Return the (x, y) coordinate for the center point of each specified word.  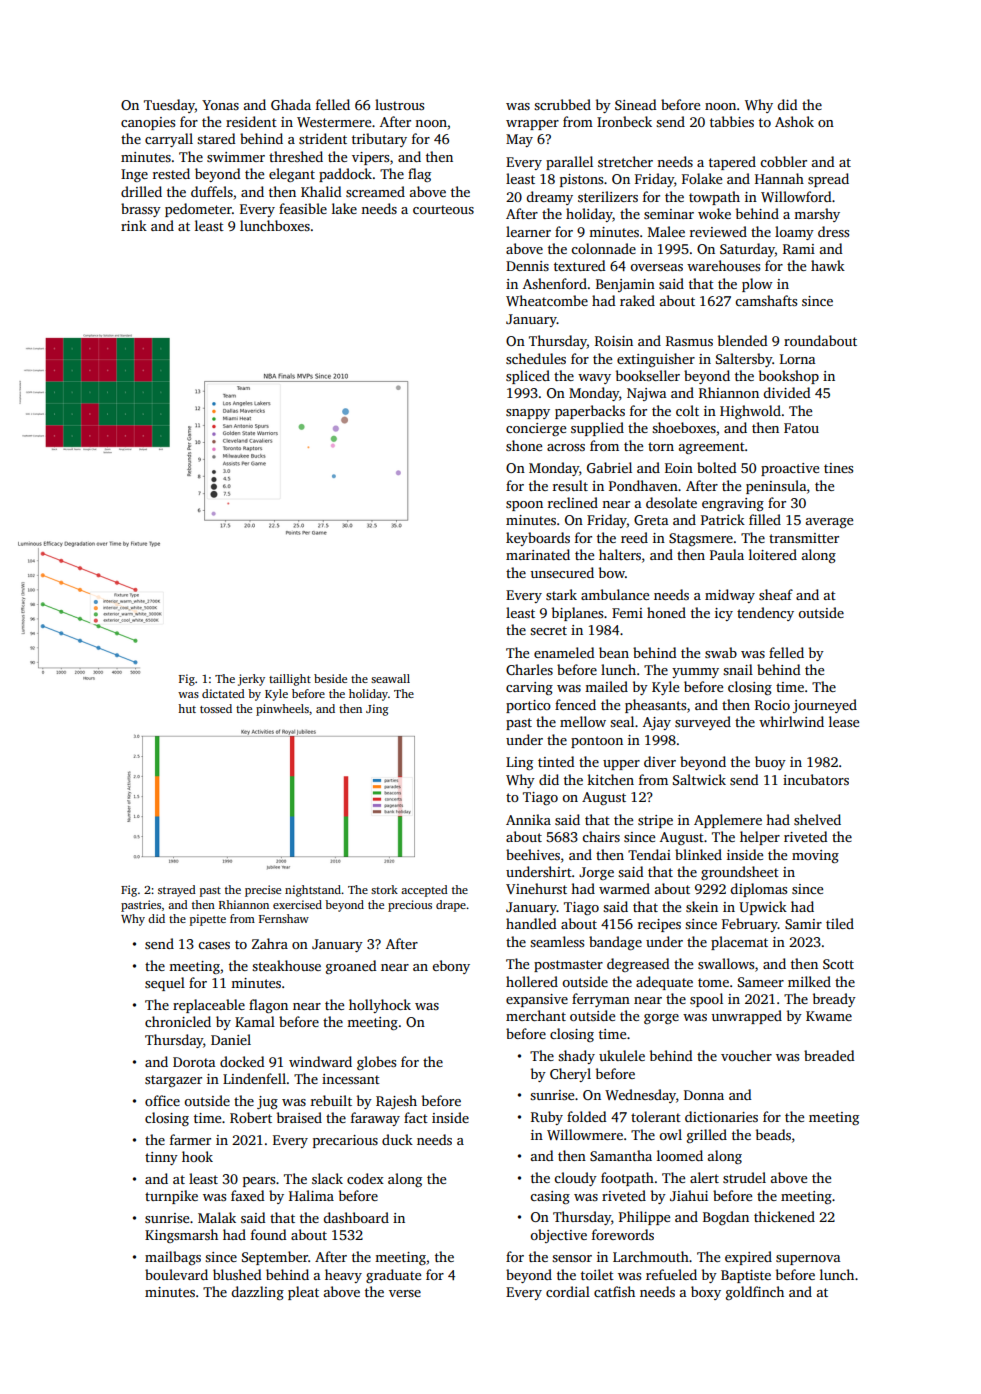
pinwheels (282, 710)
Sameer (761, 982)
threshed (296, 156)
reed (634, 537)
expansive (537, 1000)
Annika (528, 819)
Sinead (635, 104)
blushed (237, 1274)
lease (844, 721)
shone (524, 445)
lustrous (399, 104)
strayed (177, 891)
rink (134, 225)
